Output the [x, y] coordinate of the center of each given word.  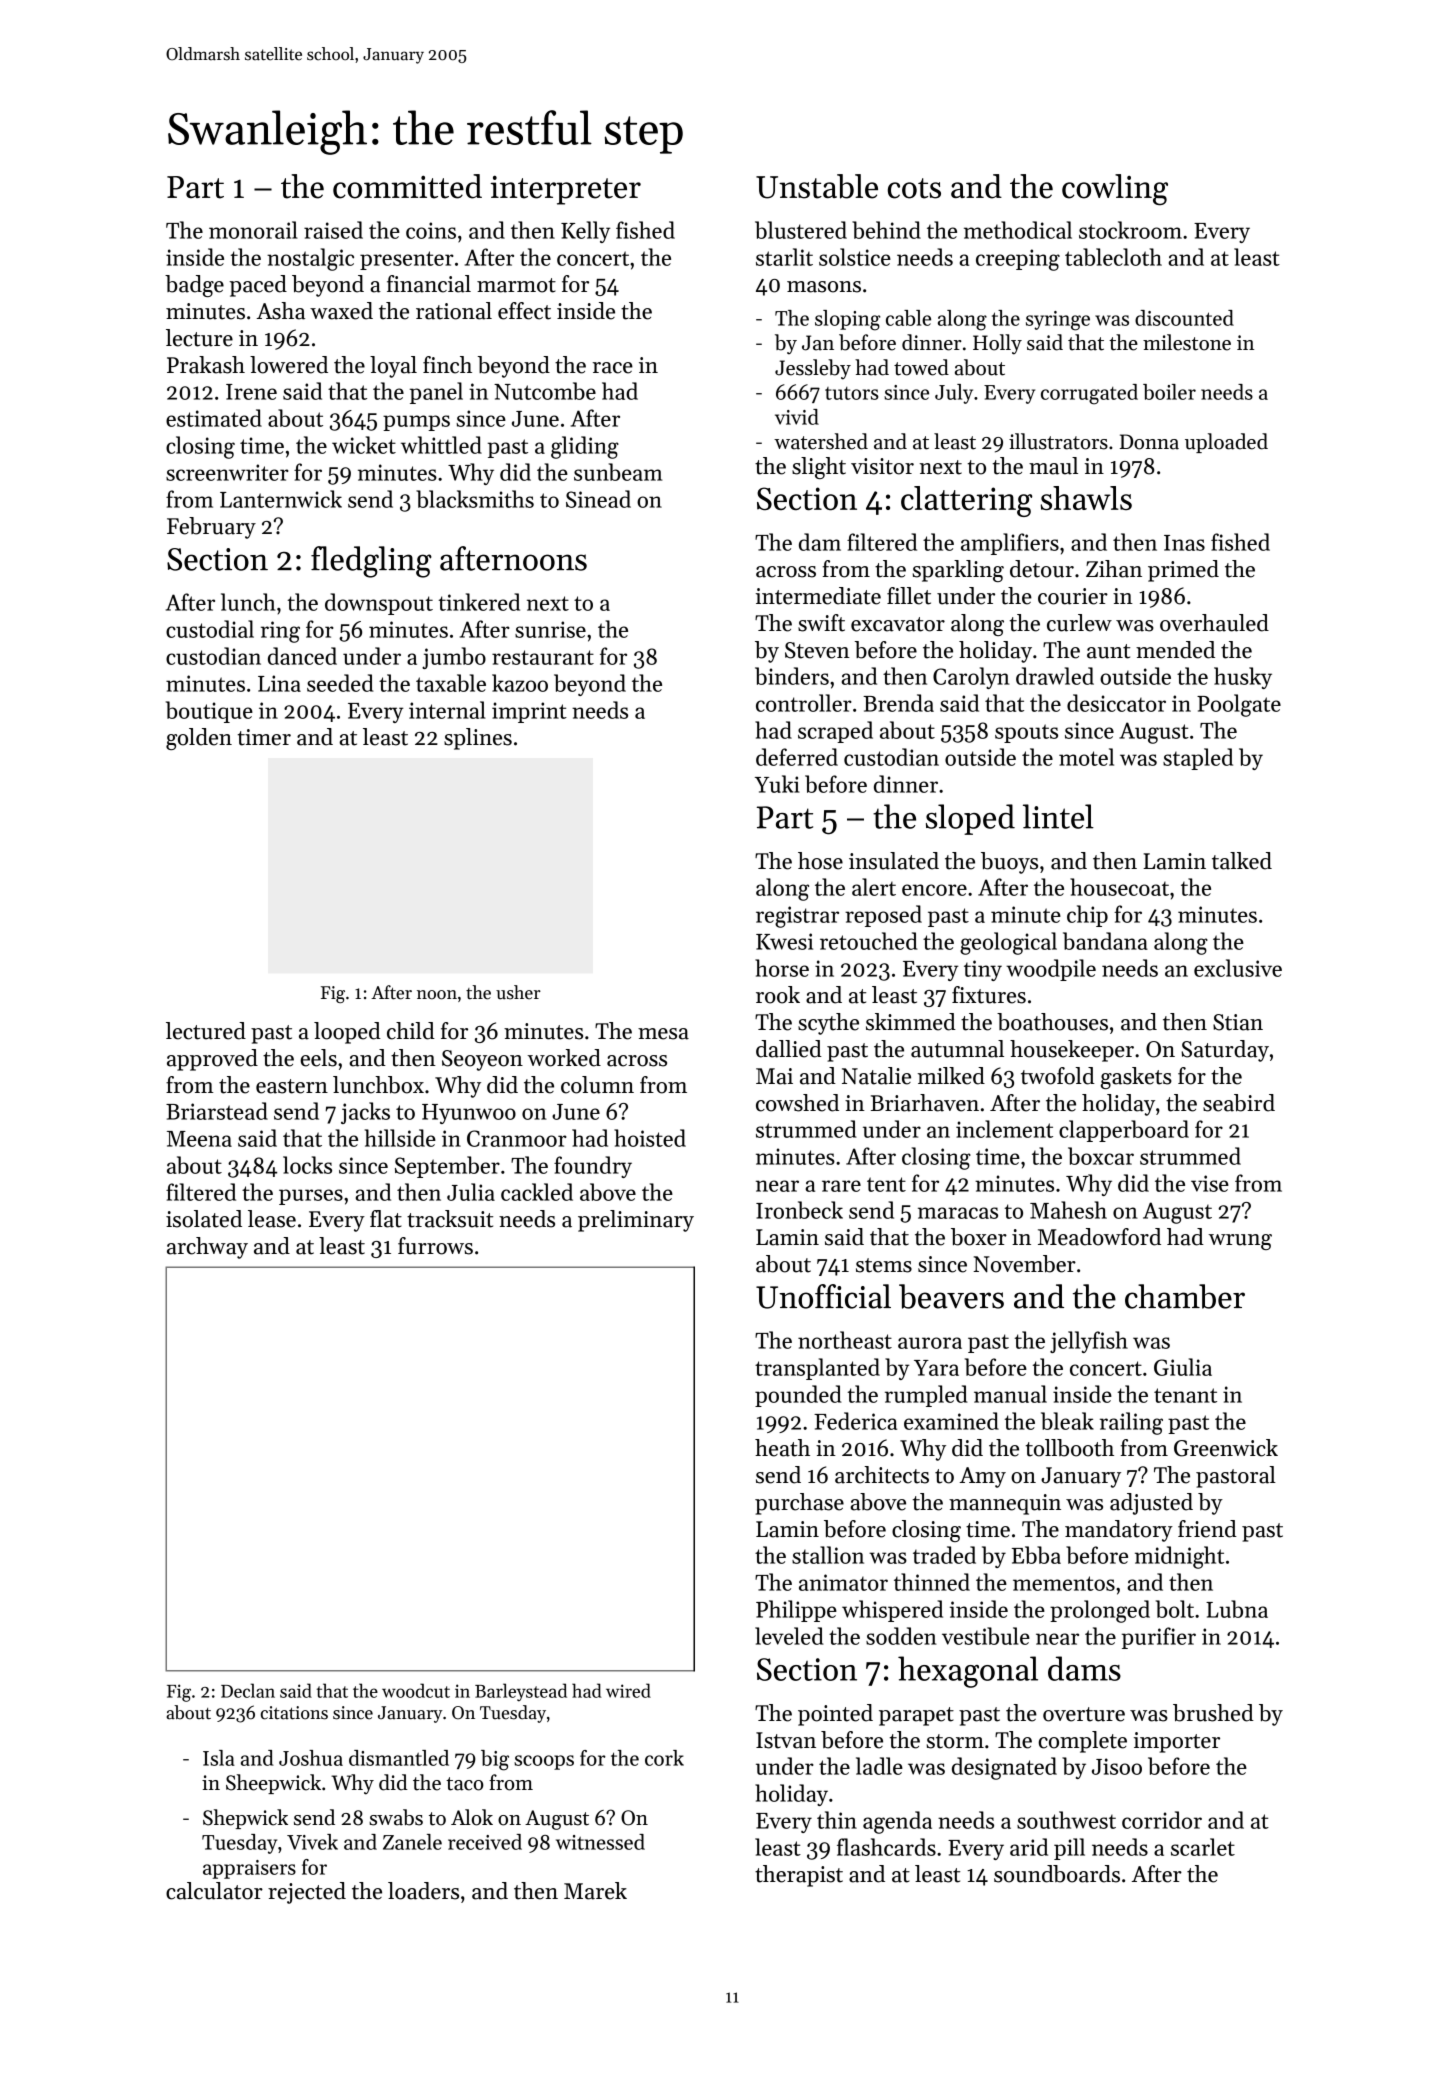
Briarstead [217, 1111]
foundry [593, 1167]
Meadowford [1099, 1237]
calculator [214, 1891]
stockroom [1130, 230]
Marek [595, 1891]
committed [407, 186]
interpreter [565, 190]
